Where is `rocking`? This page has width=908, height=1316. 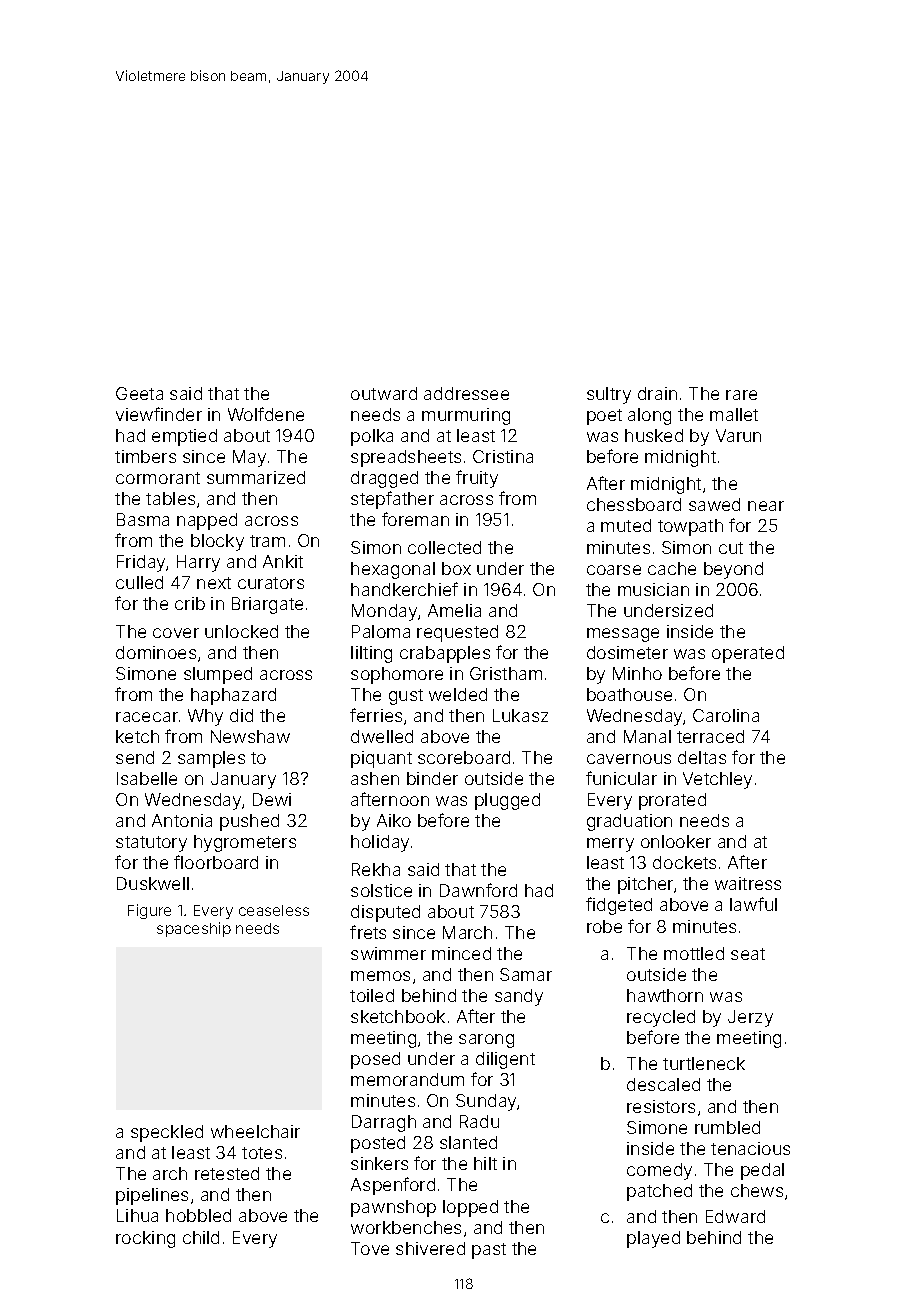
rocking is located at coordinates (145, 1239).
